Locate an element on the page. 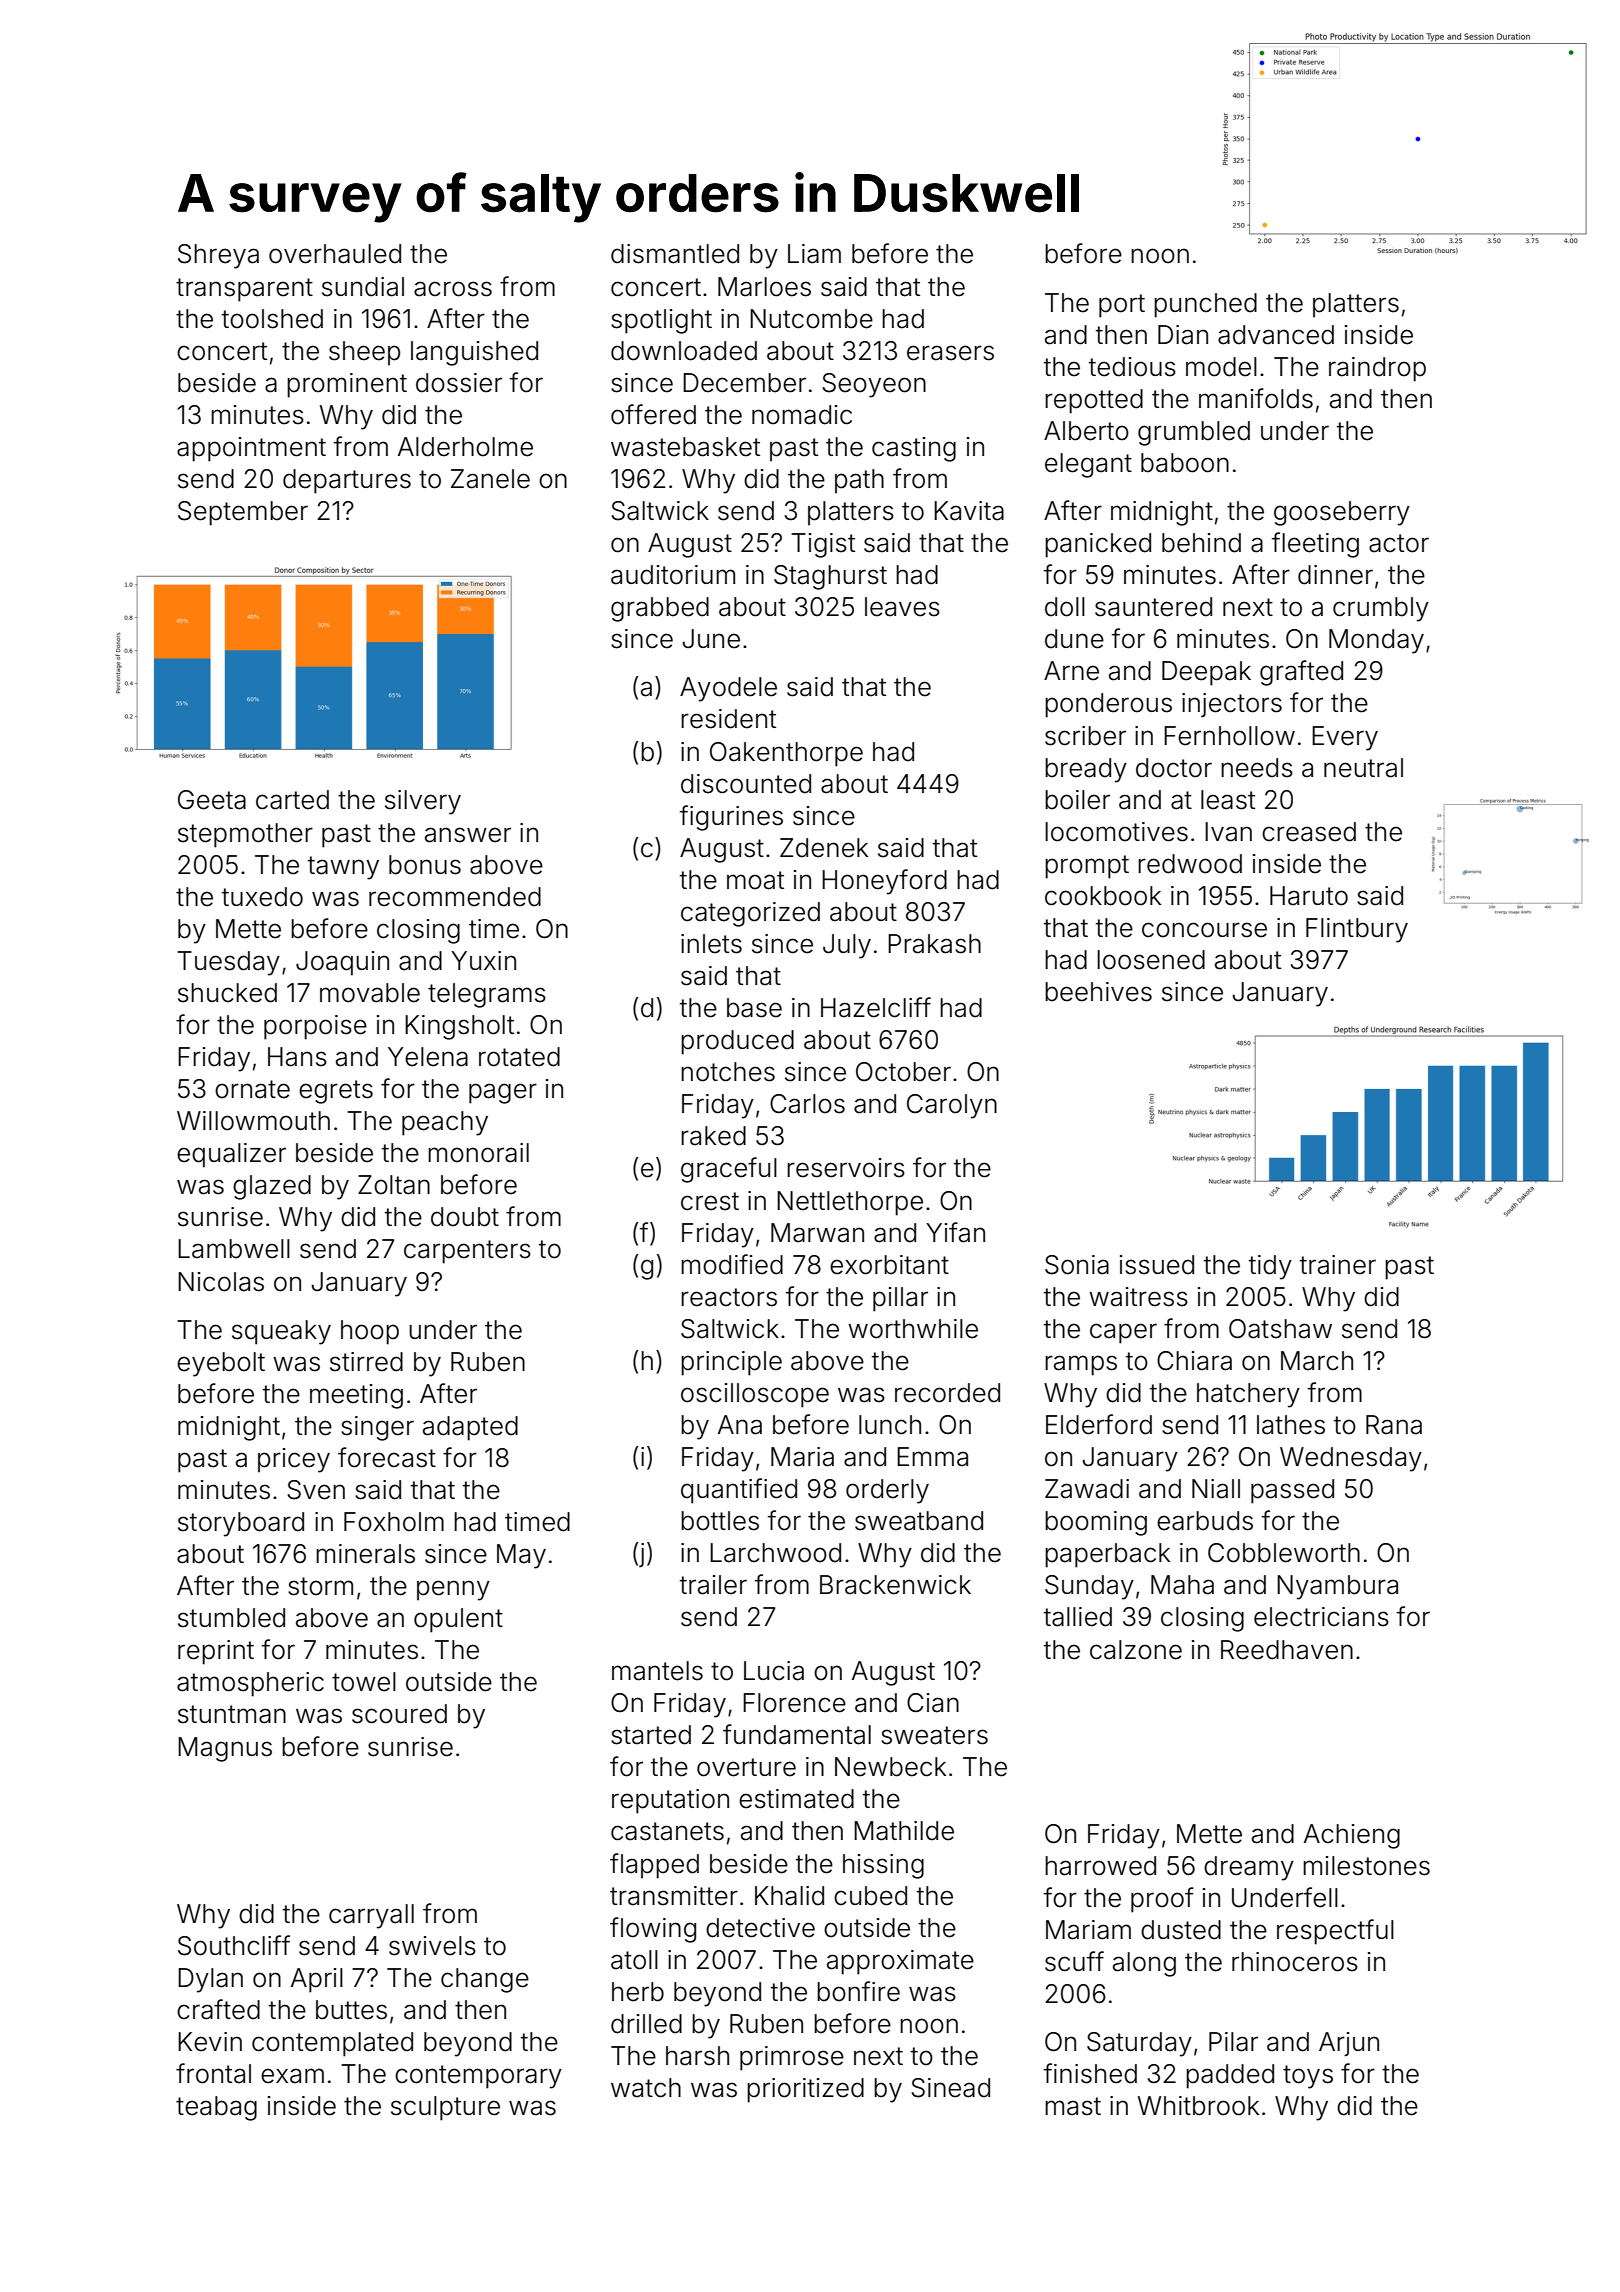 The width and height of the image is (1620, 2292). figurines is located at coordinates (731, 818).
